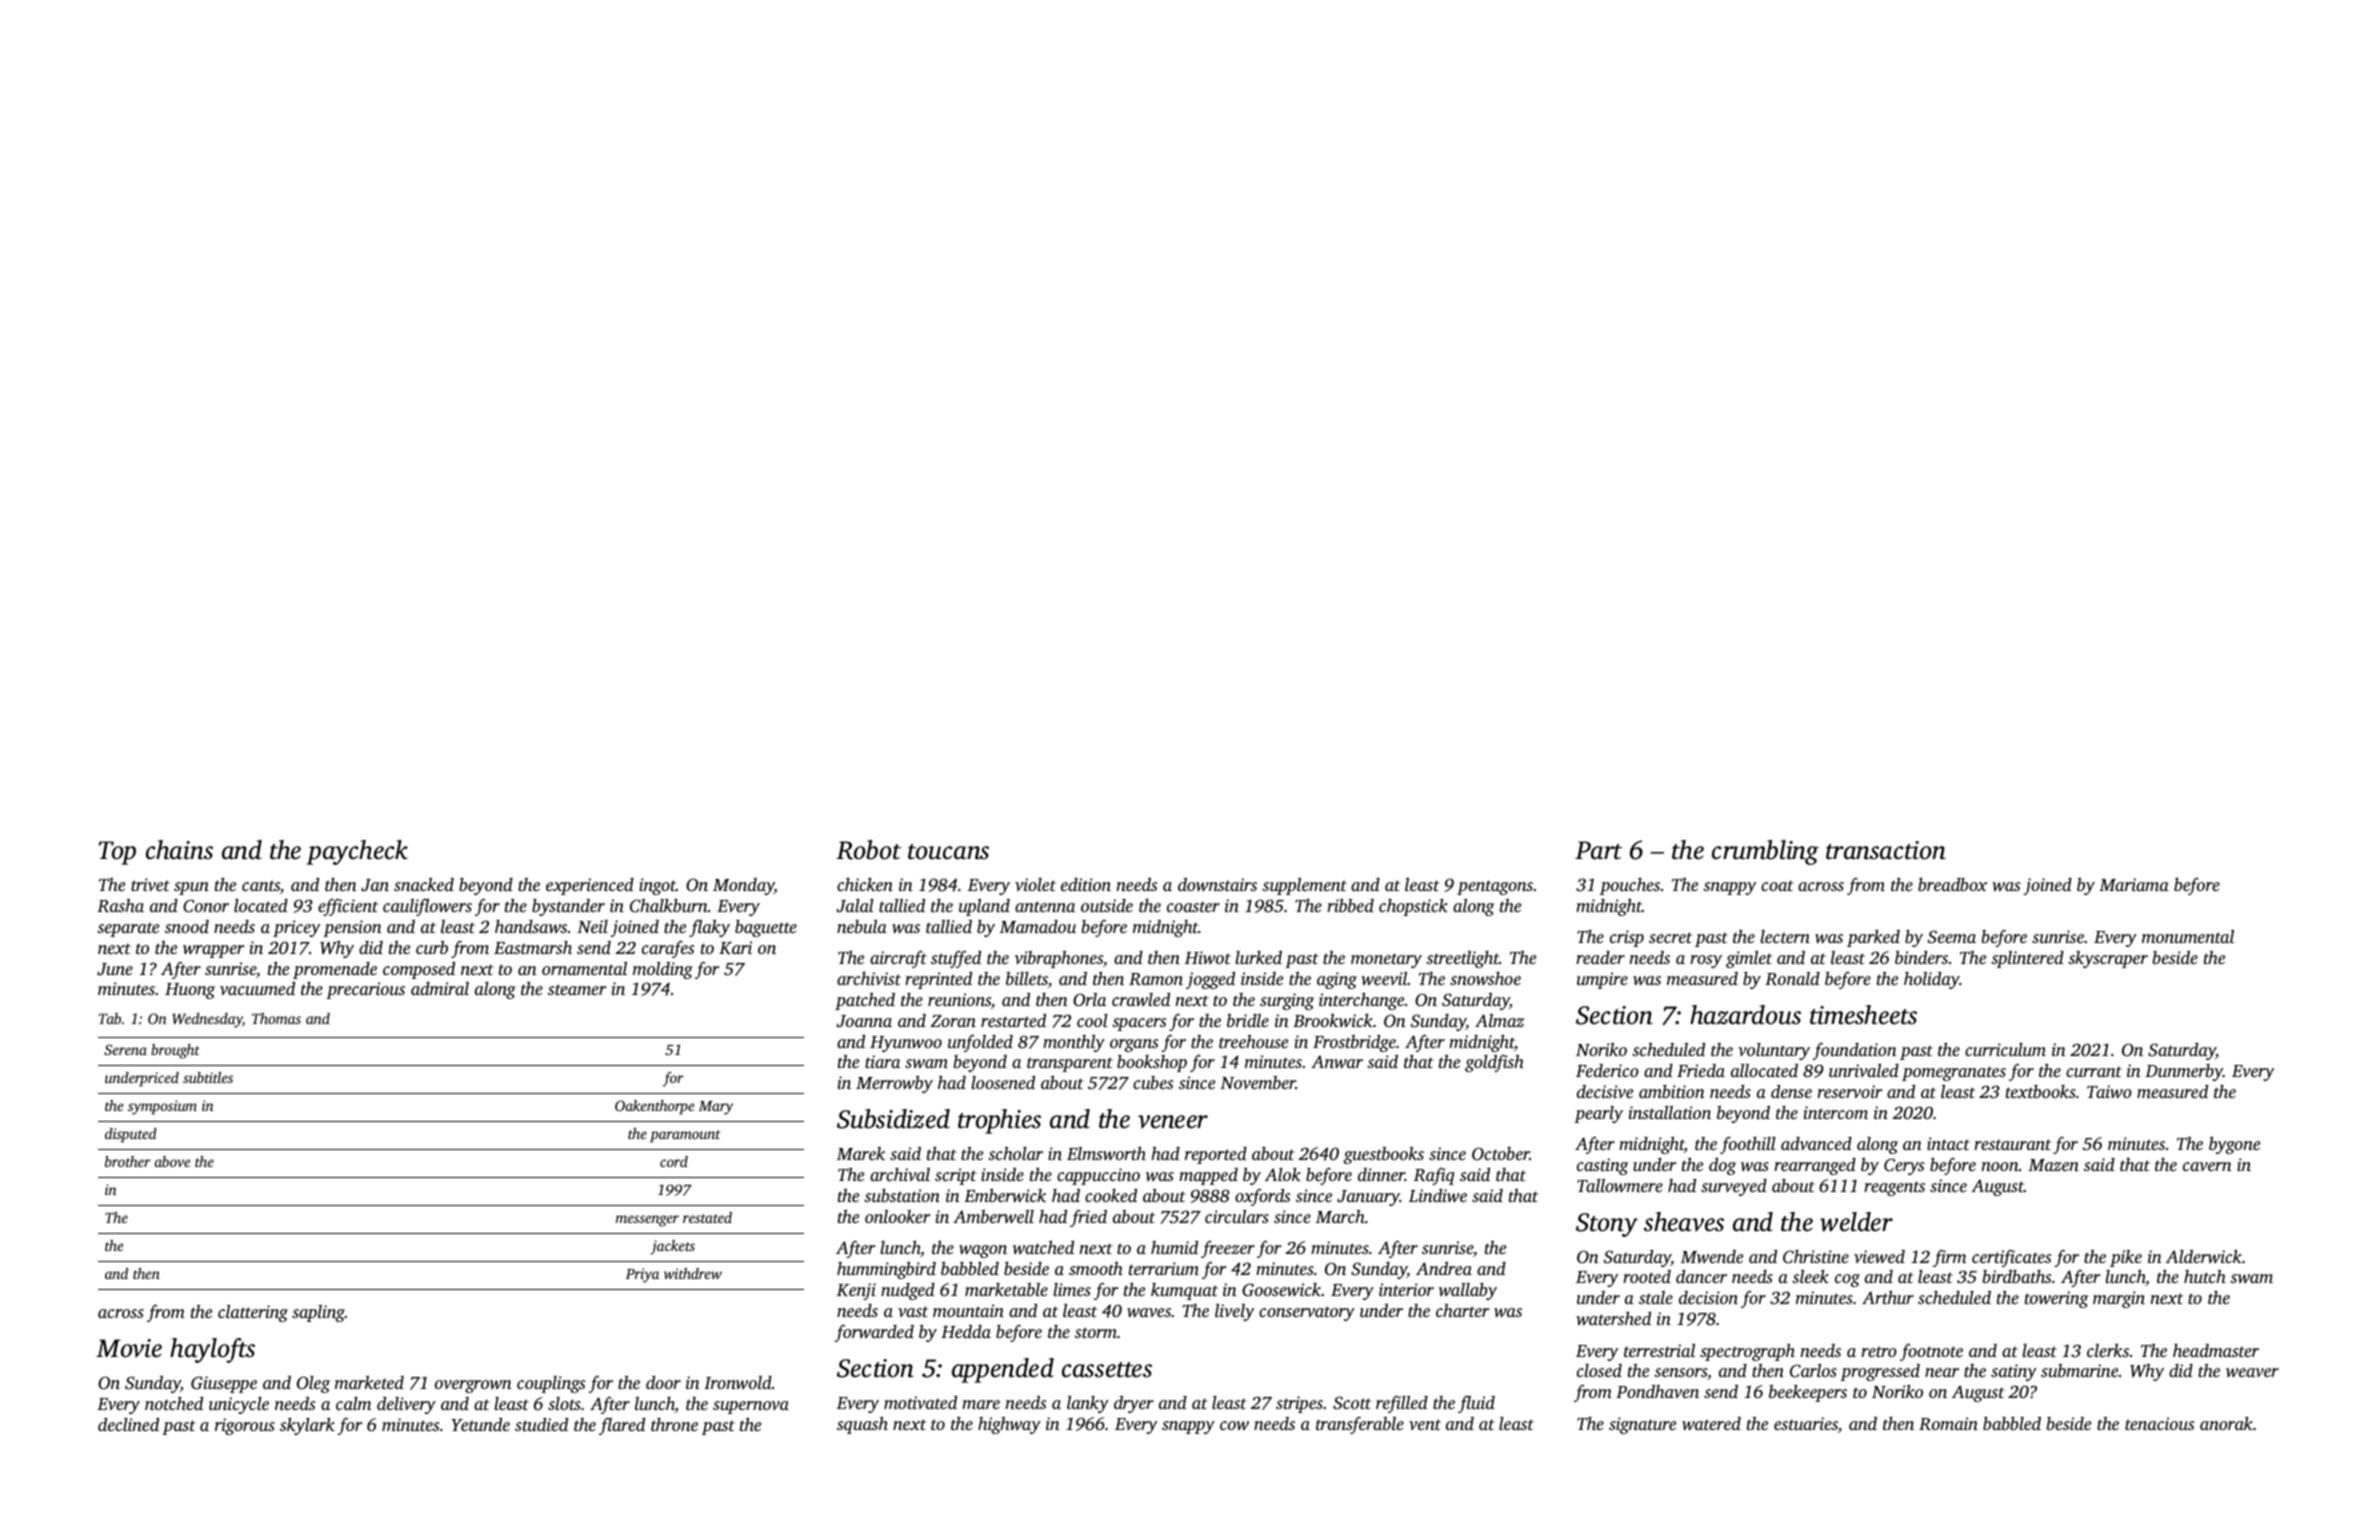 Image resolution: width=2380 pixels, height=1540 pixels. I want to click on chains, so click(179, 850).
